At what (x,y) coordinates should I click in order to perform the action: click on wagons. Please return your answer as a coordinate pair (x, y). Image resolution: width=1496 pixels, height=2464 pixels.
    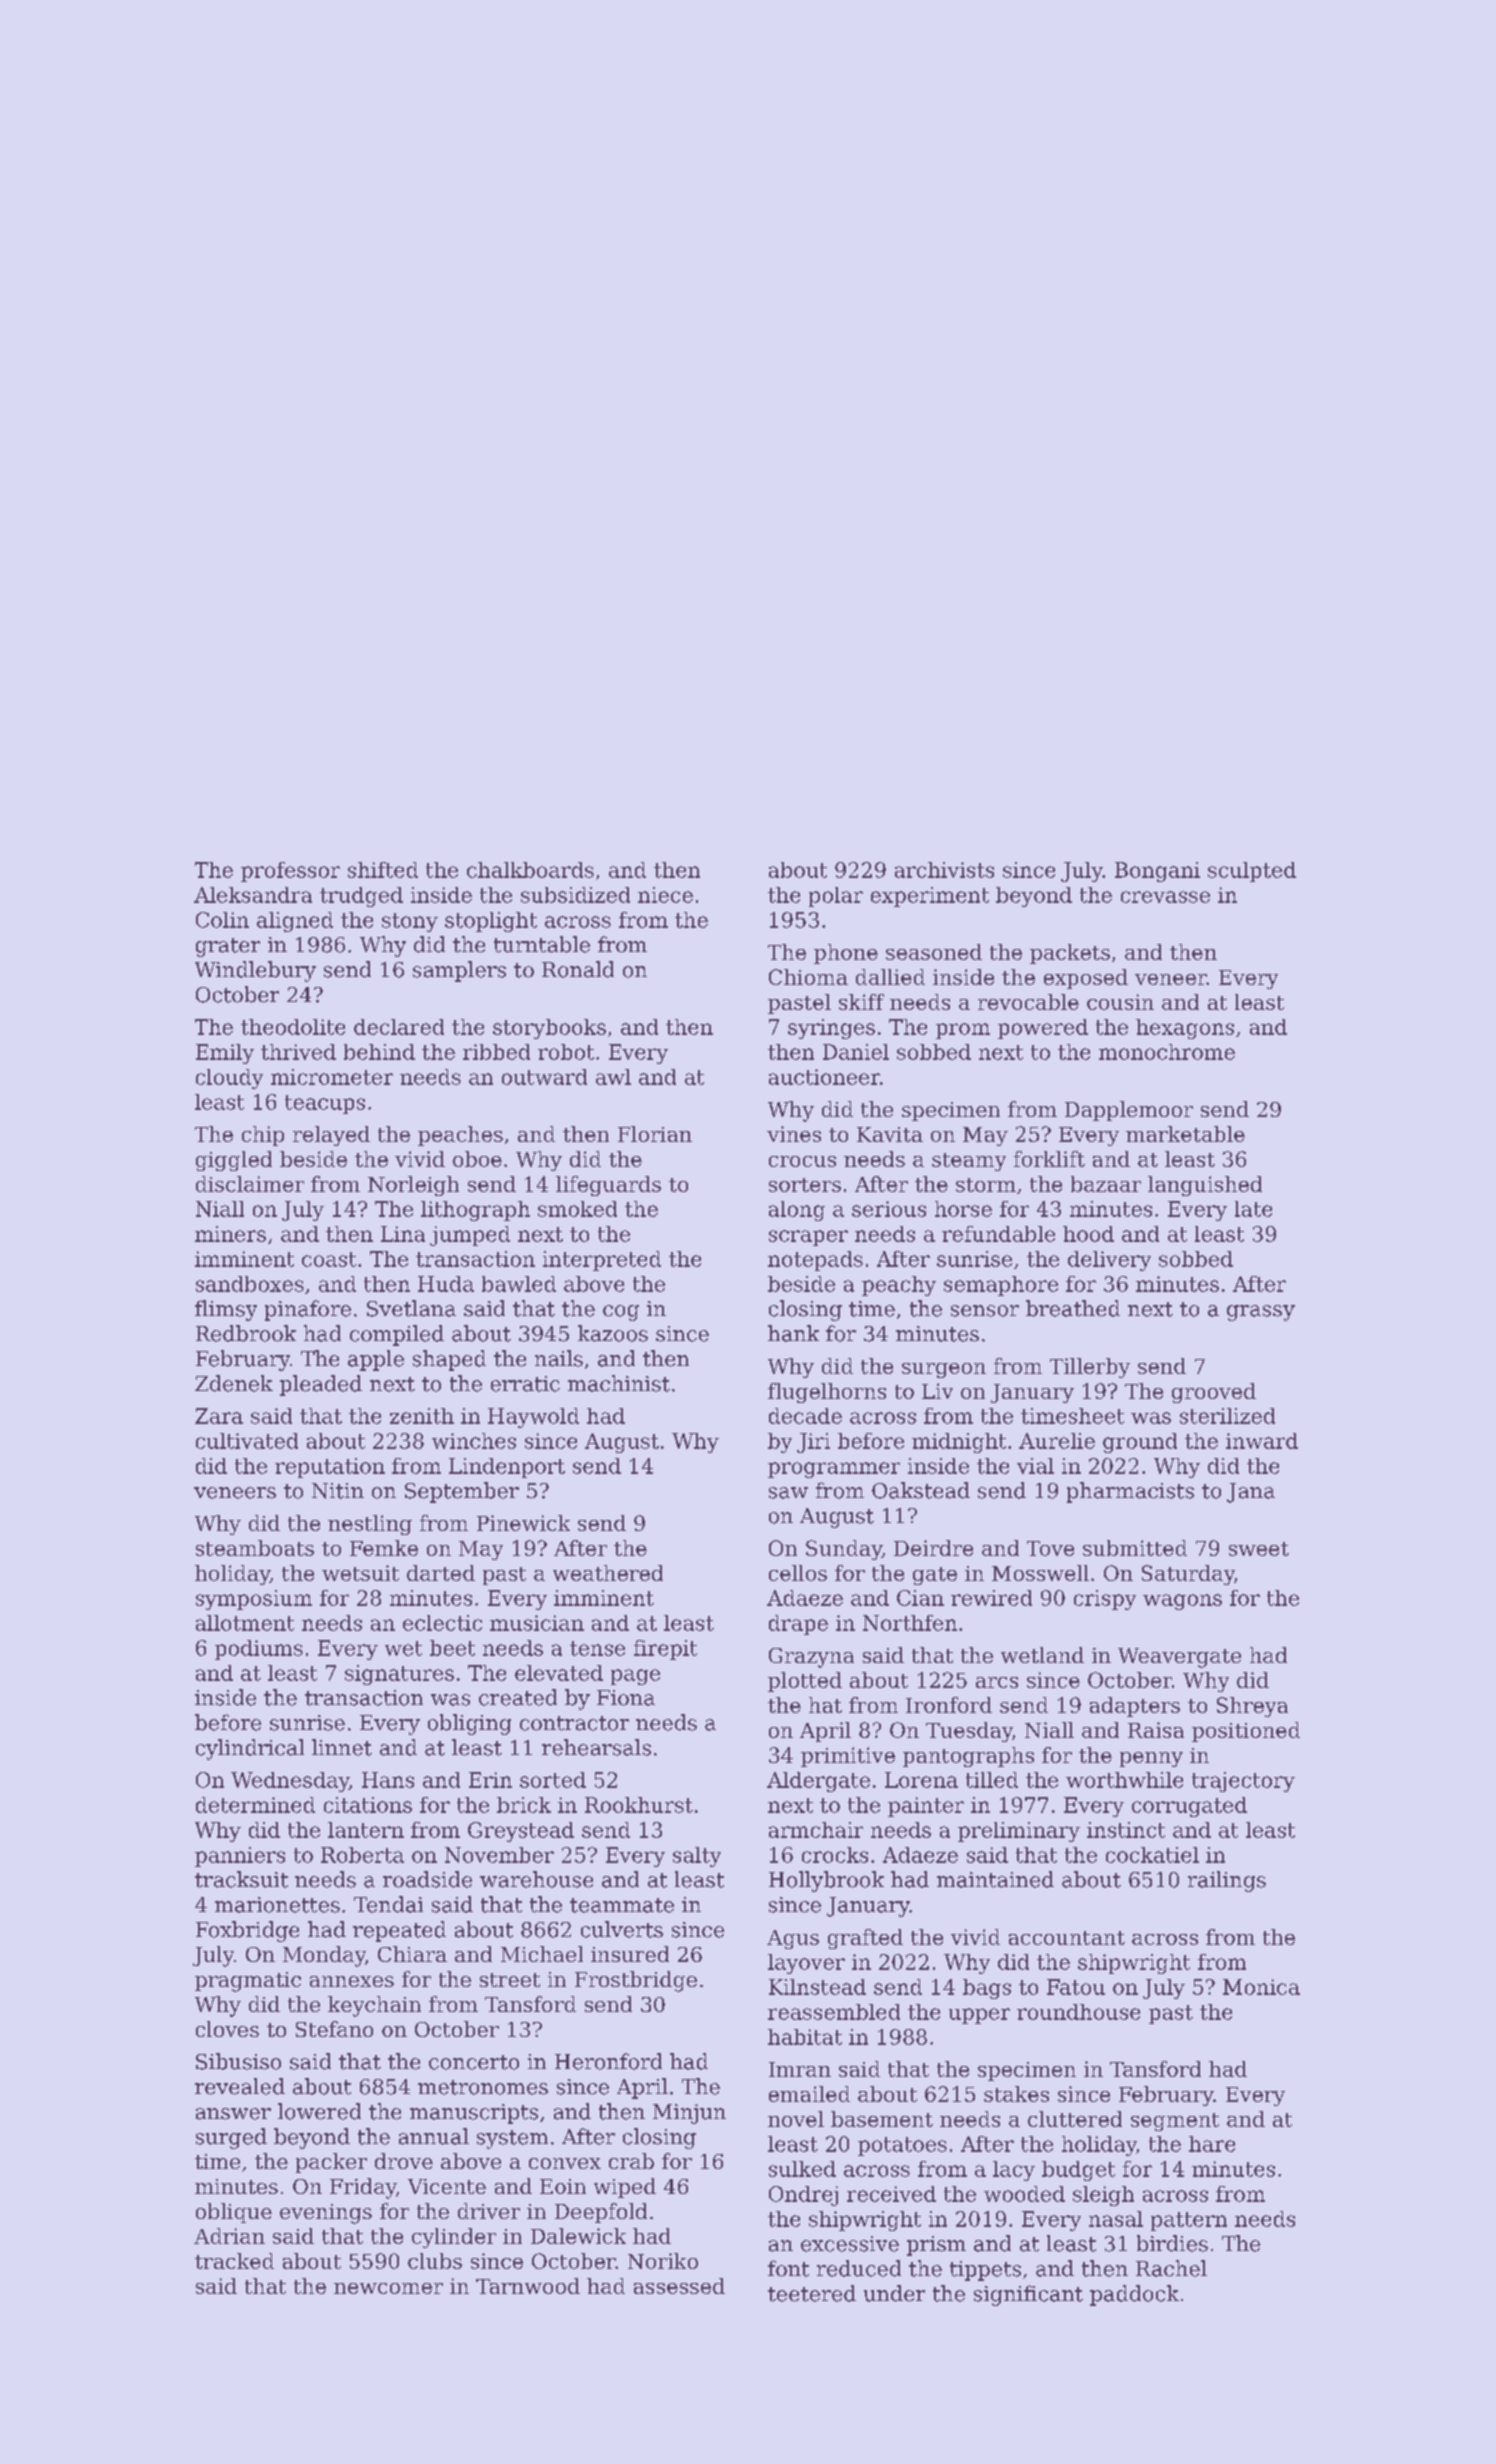
    Looking at the image, I should click on (1182, 1602).
